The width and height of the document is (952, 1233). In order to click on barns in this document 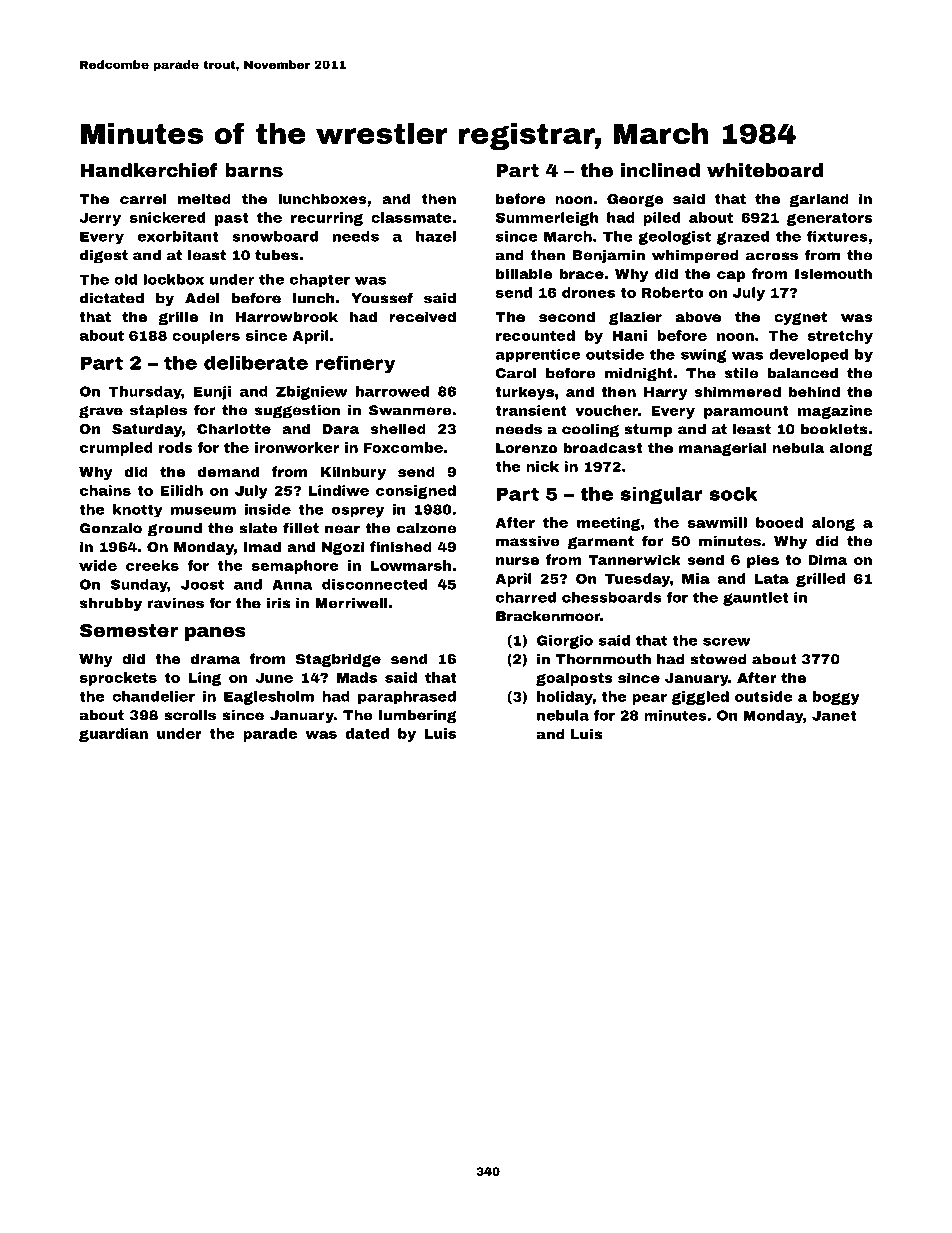, I will do `click(254, 170)`.
